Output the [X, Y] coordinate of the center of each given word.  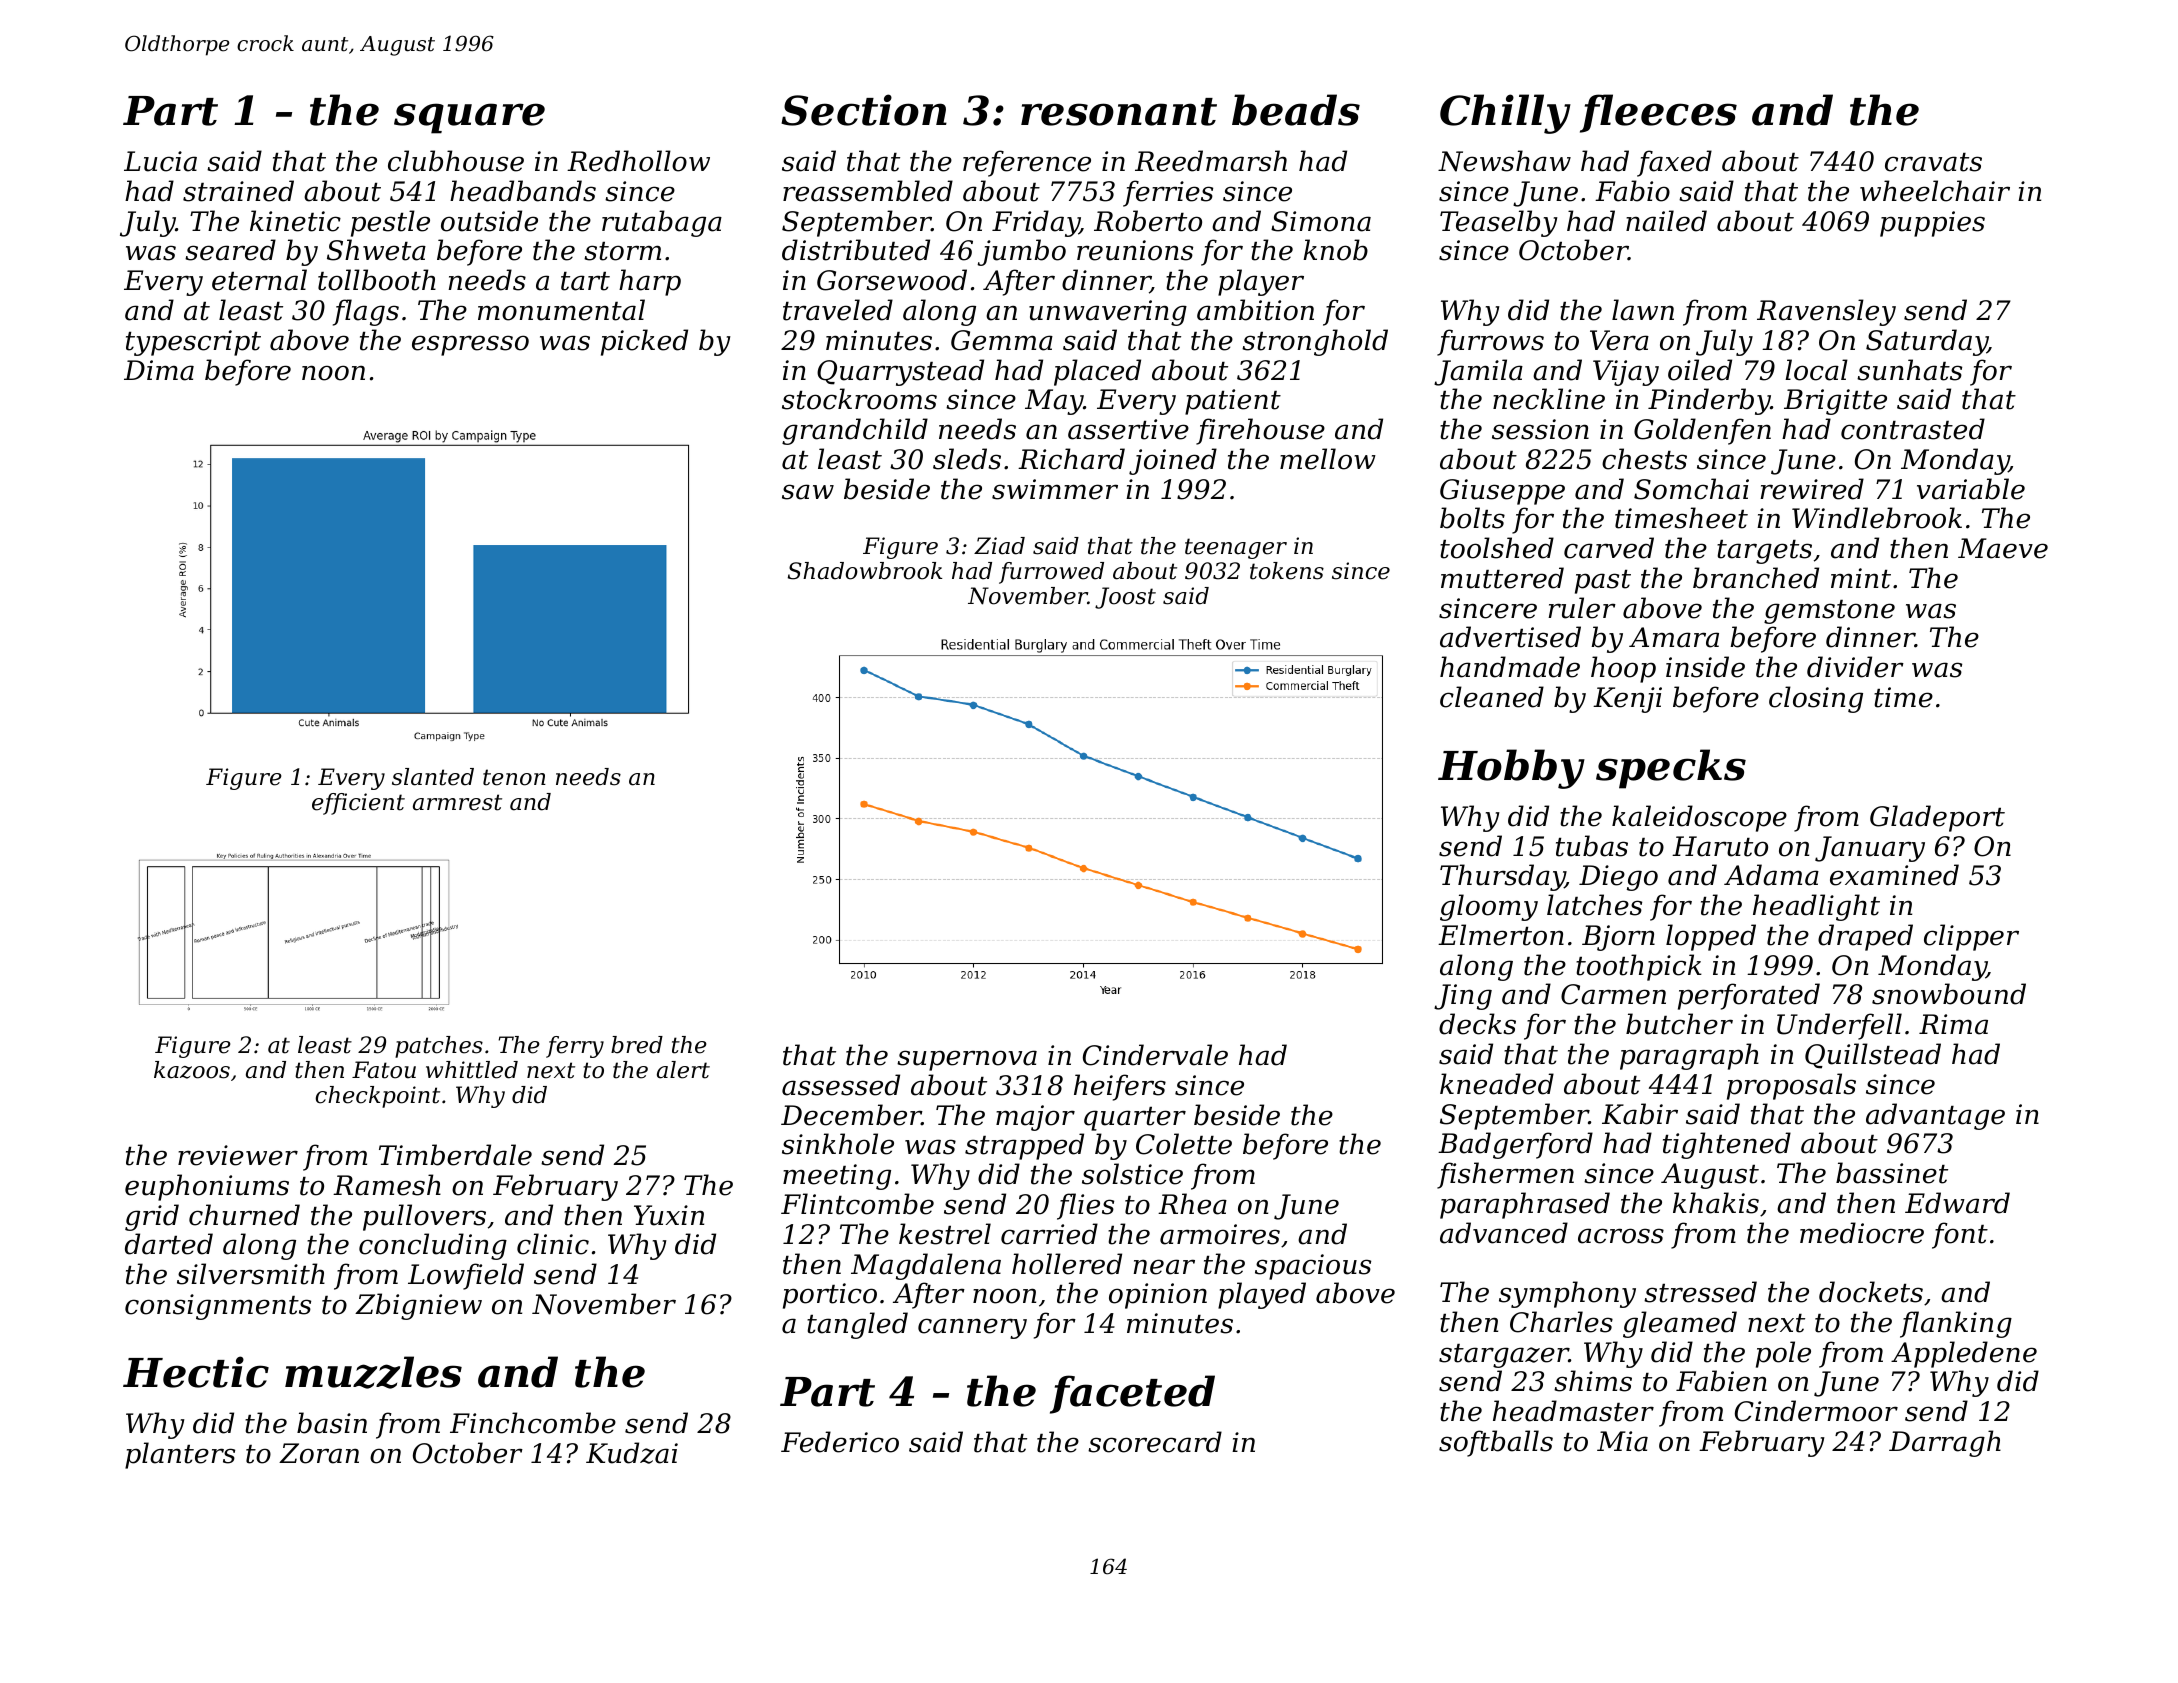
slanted [433, 777]
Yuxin [669, 1215]
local [1816, 370]
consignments [218, 1307]
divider [1855, 667]
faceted [1132, 1394]
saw [808, 492]
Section [864, 110]
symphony [1567, 1294]
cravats [1933, 162]
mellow [1328, 459]
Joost [1125, 598]
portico [830, 1296]
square [469, 118]
